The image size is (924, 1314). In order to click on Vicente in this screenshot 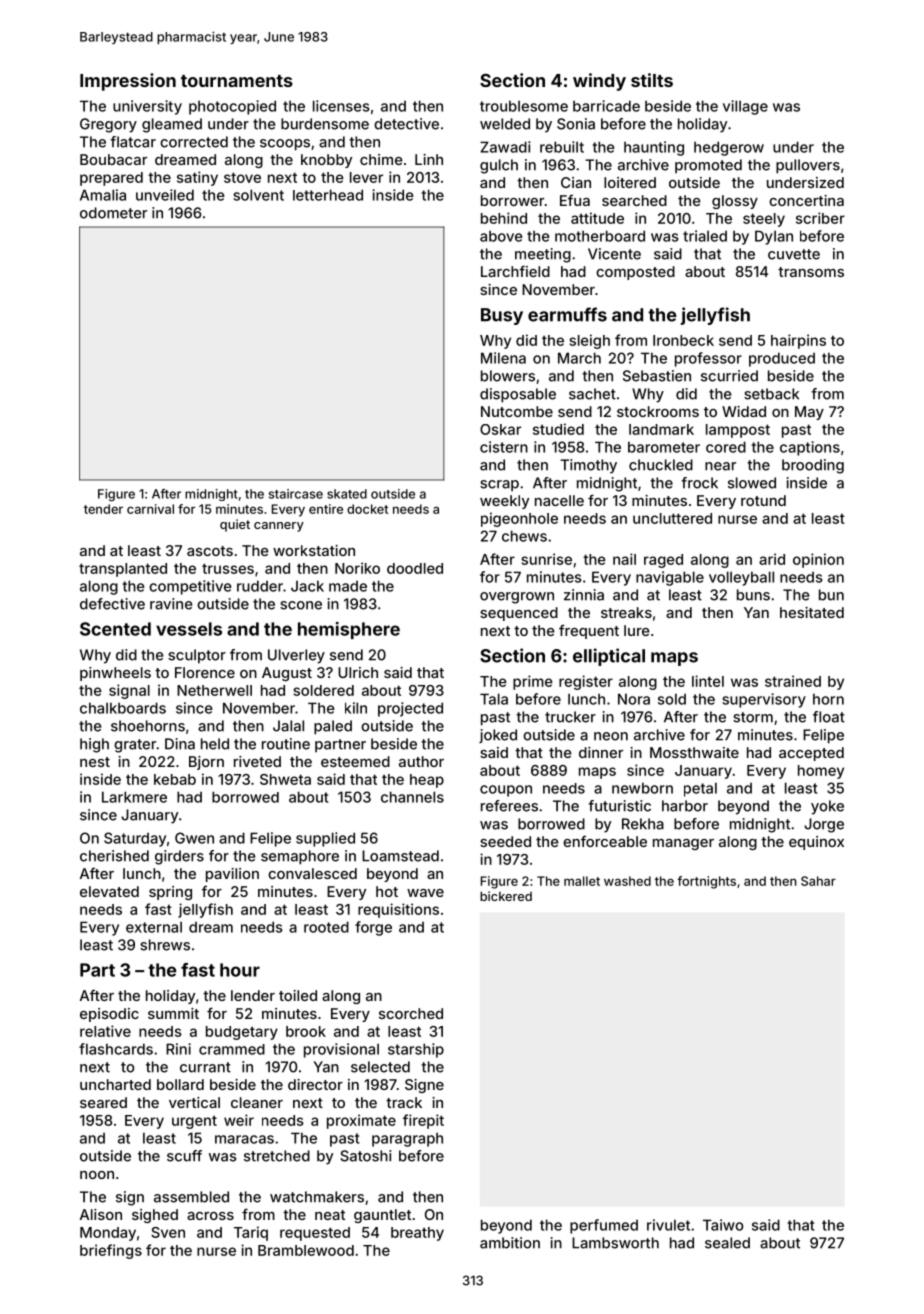, I will do `click(614, 254)`.
